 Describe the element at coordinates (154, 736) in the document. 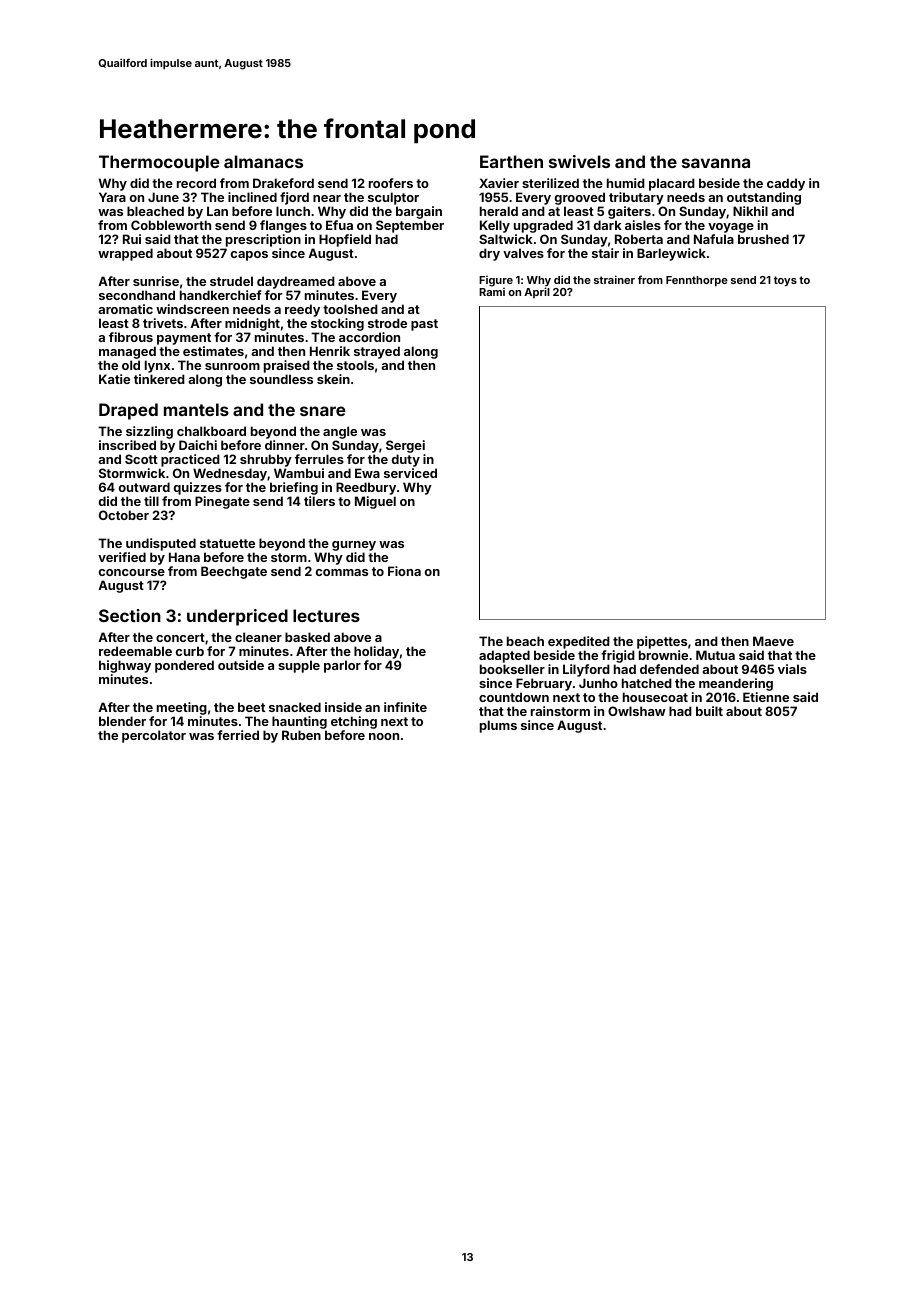

I see `percolator` at that location.
